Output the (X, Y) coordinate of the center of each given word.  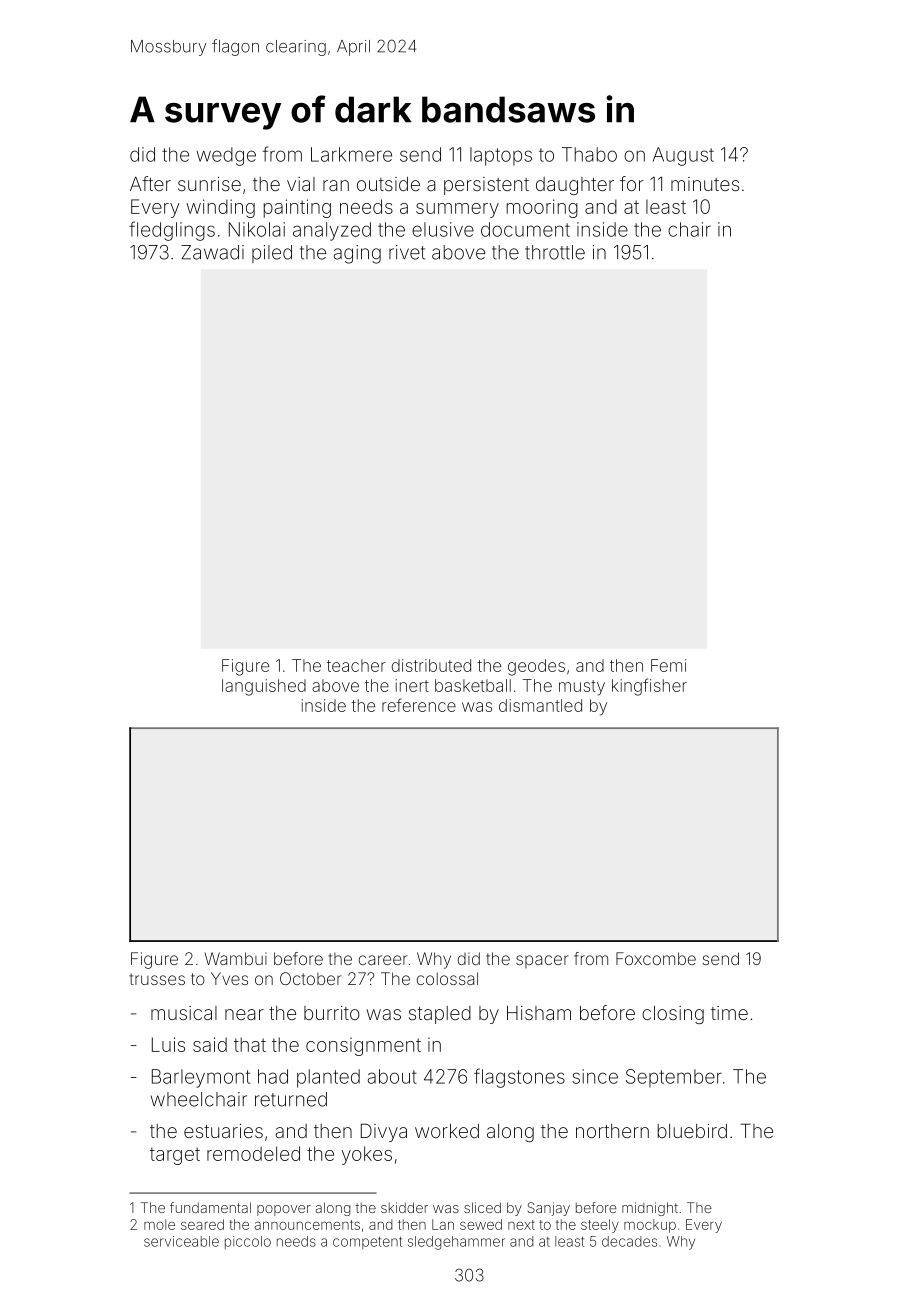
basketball (473, 685)
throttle (555, 252)
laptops (501, 156)
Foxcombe (656, 958)
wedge (226, 156)
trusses (157, 979)
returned (291, 1099)
